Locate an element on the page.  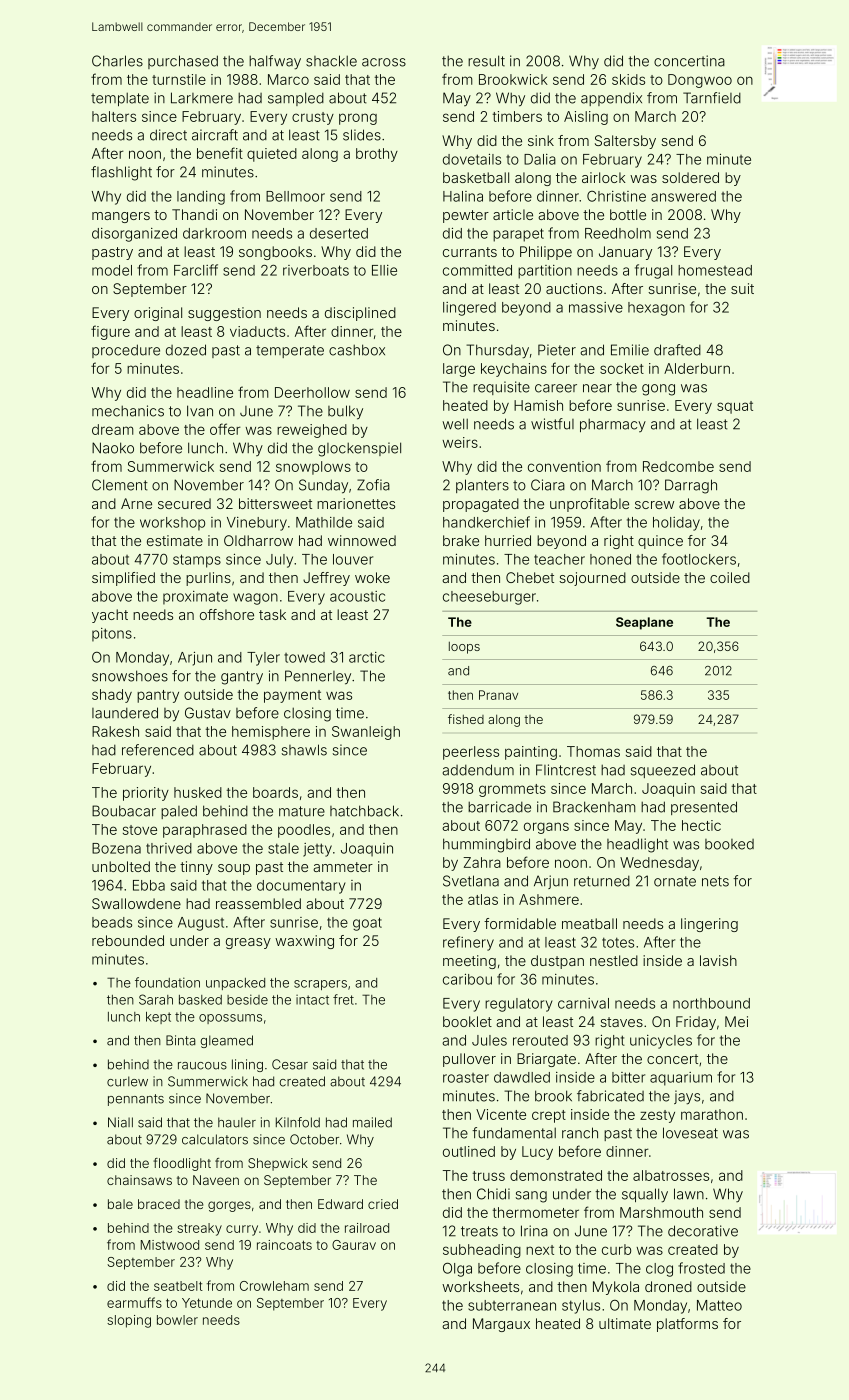
tinny is located at coordinates (196, 868).
